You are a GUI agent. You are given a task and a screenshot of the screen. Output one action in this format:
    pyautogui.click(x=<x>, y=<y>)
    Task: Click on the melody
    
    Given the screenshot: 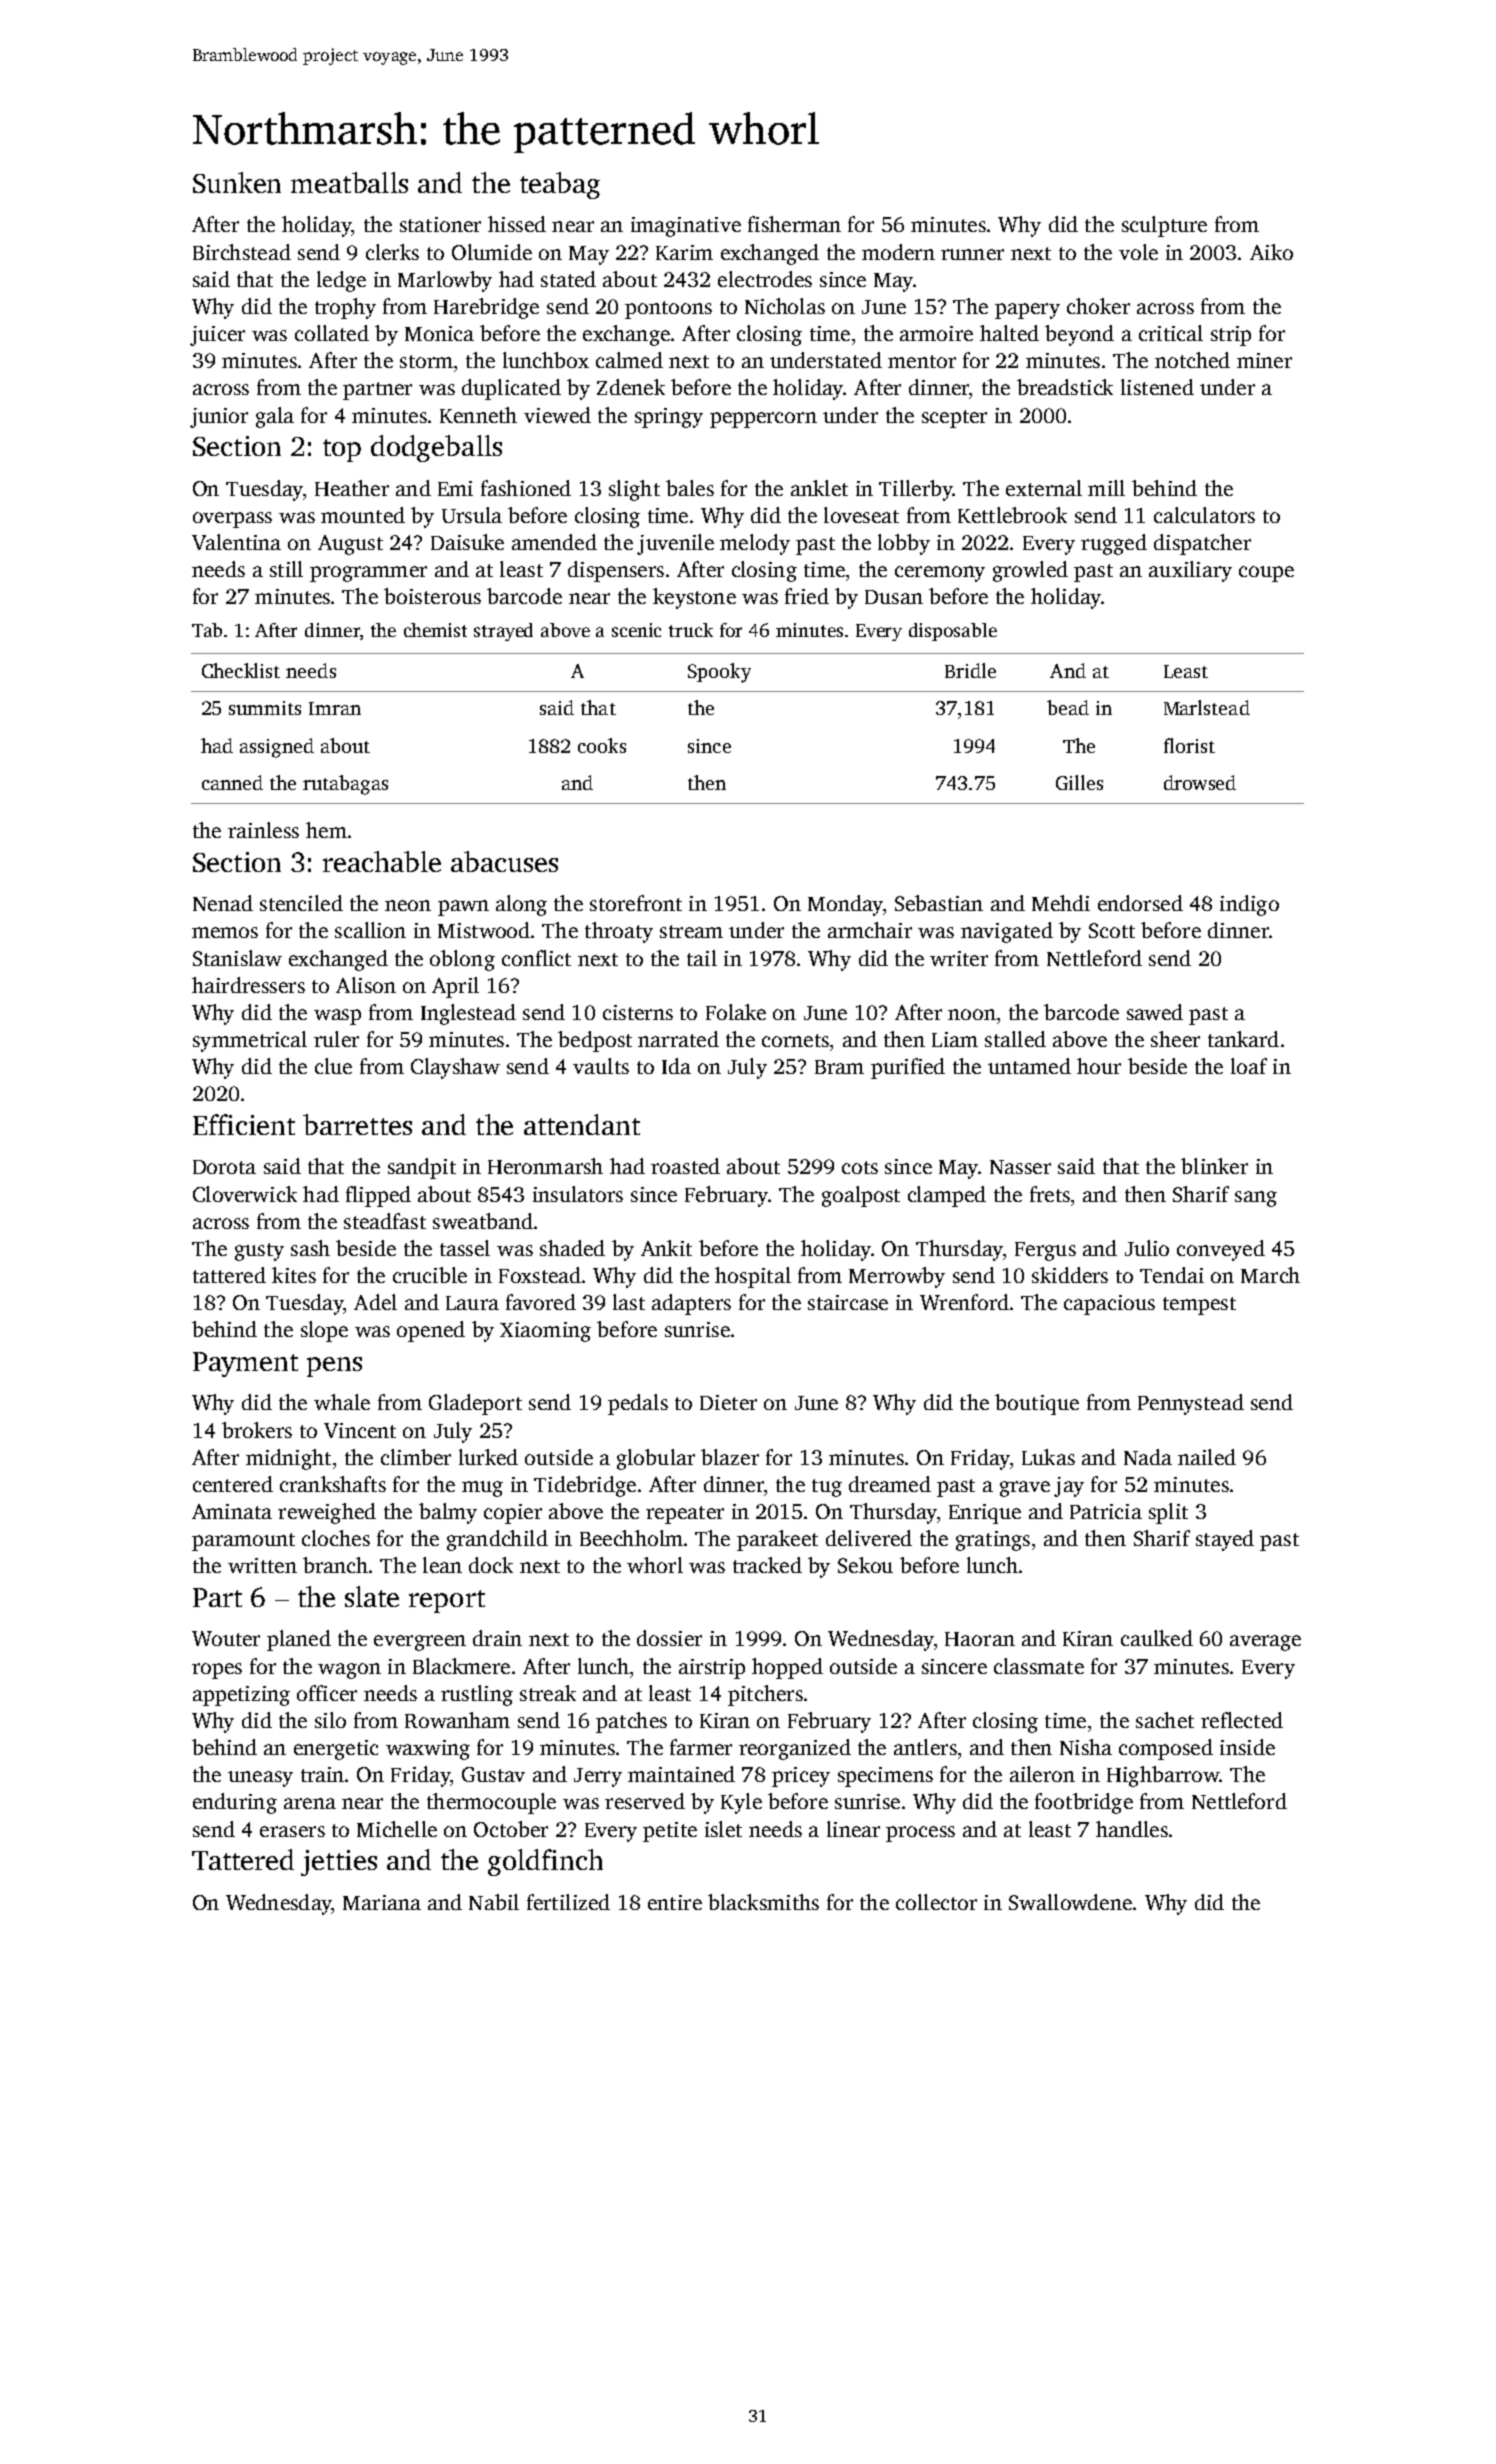 What is the action you would take?
    pyautogui.click(x=755, y=544)
